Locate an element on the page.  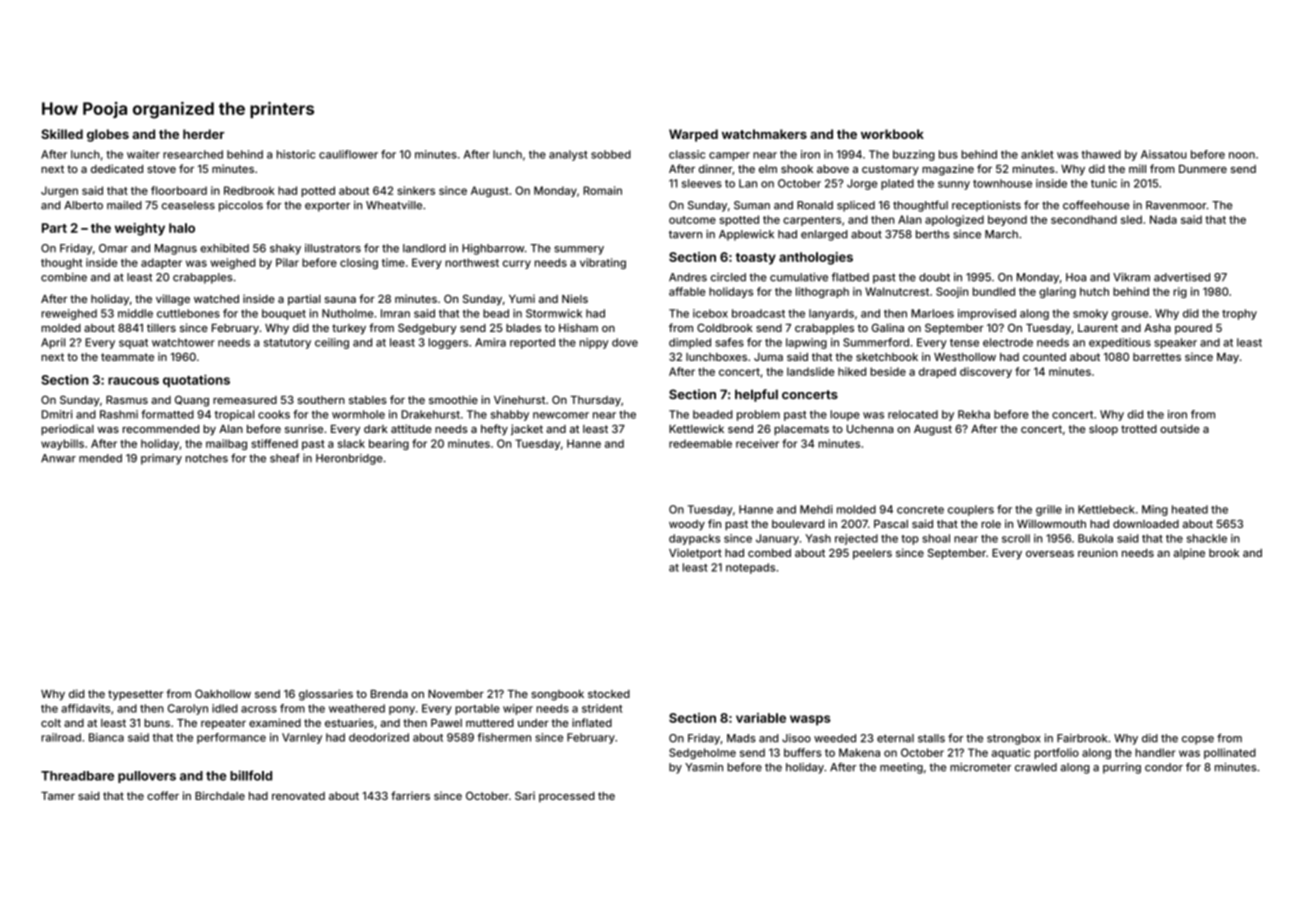
watchmakers is located at coordinates (764, 134).
